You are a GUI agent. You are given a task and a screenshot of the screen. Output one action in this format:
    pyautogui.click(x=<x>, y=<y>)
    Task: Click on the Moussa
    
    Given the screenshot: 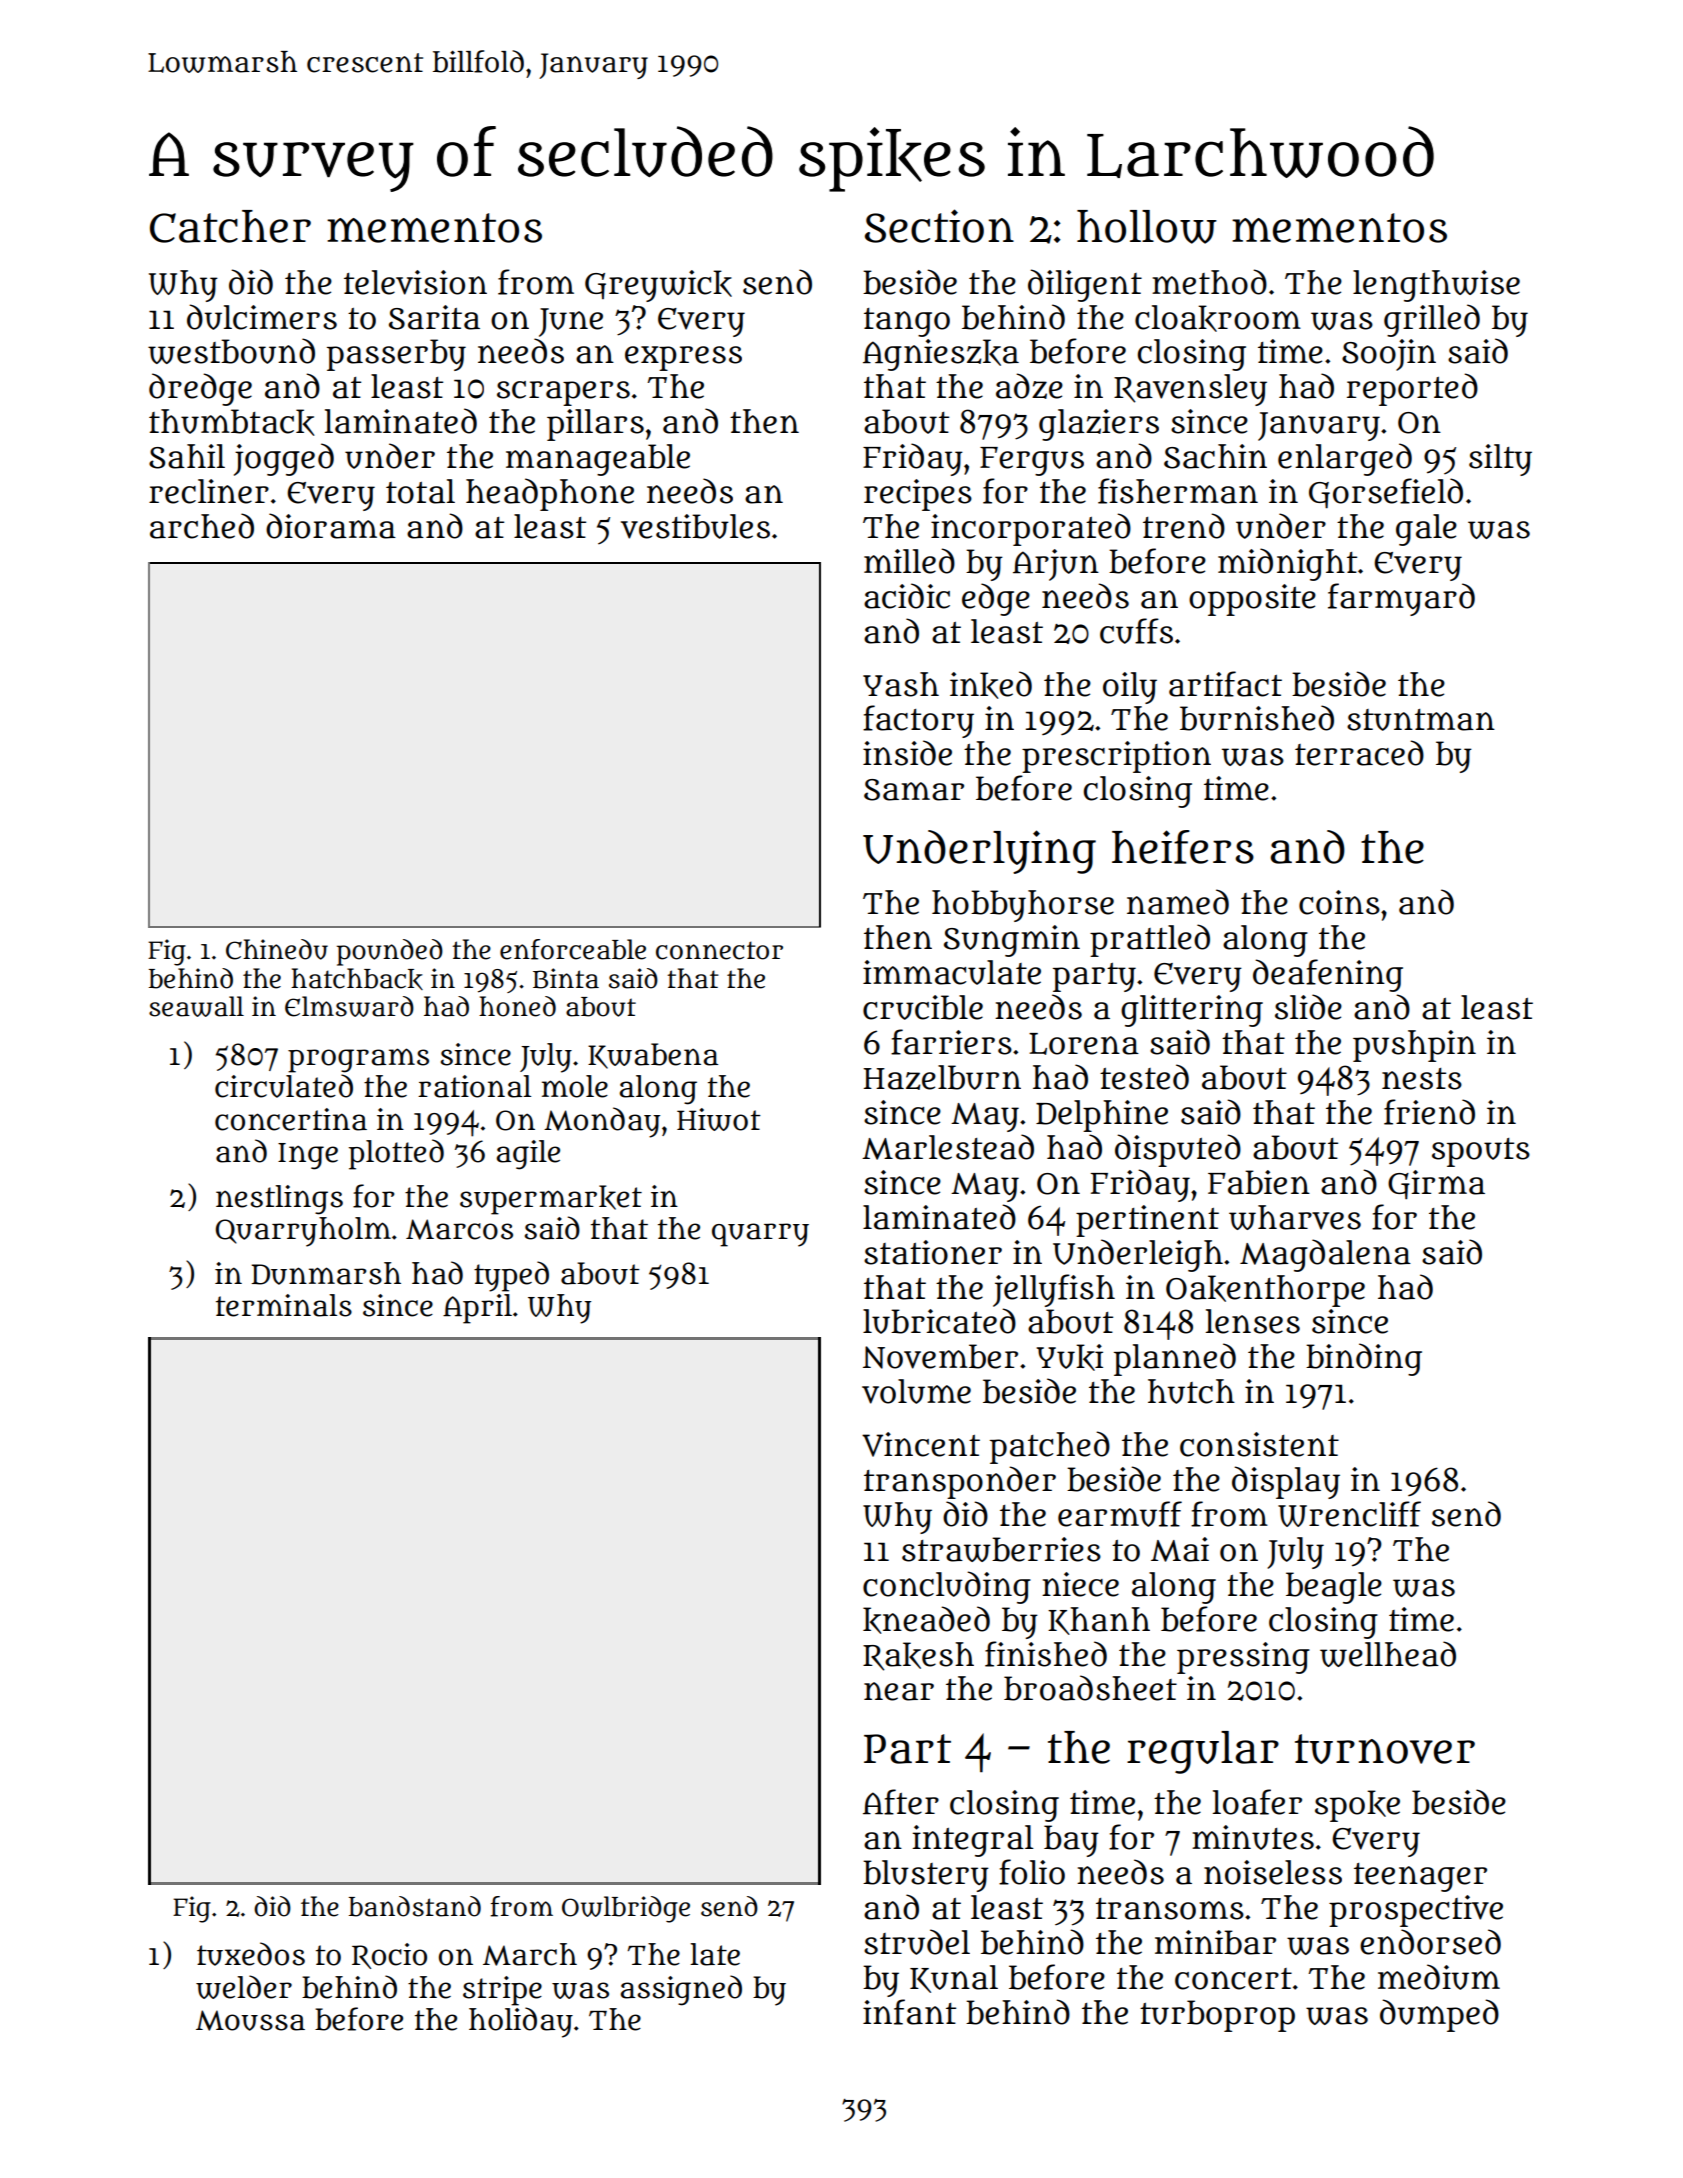 What is the action you would take?
    pyautogui.click(x=250, y=2020)
